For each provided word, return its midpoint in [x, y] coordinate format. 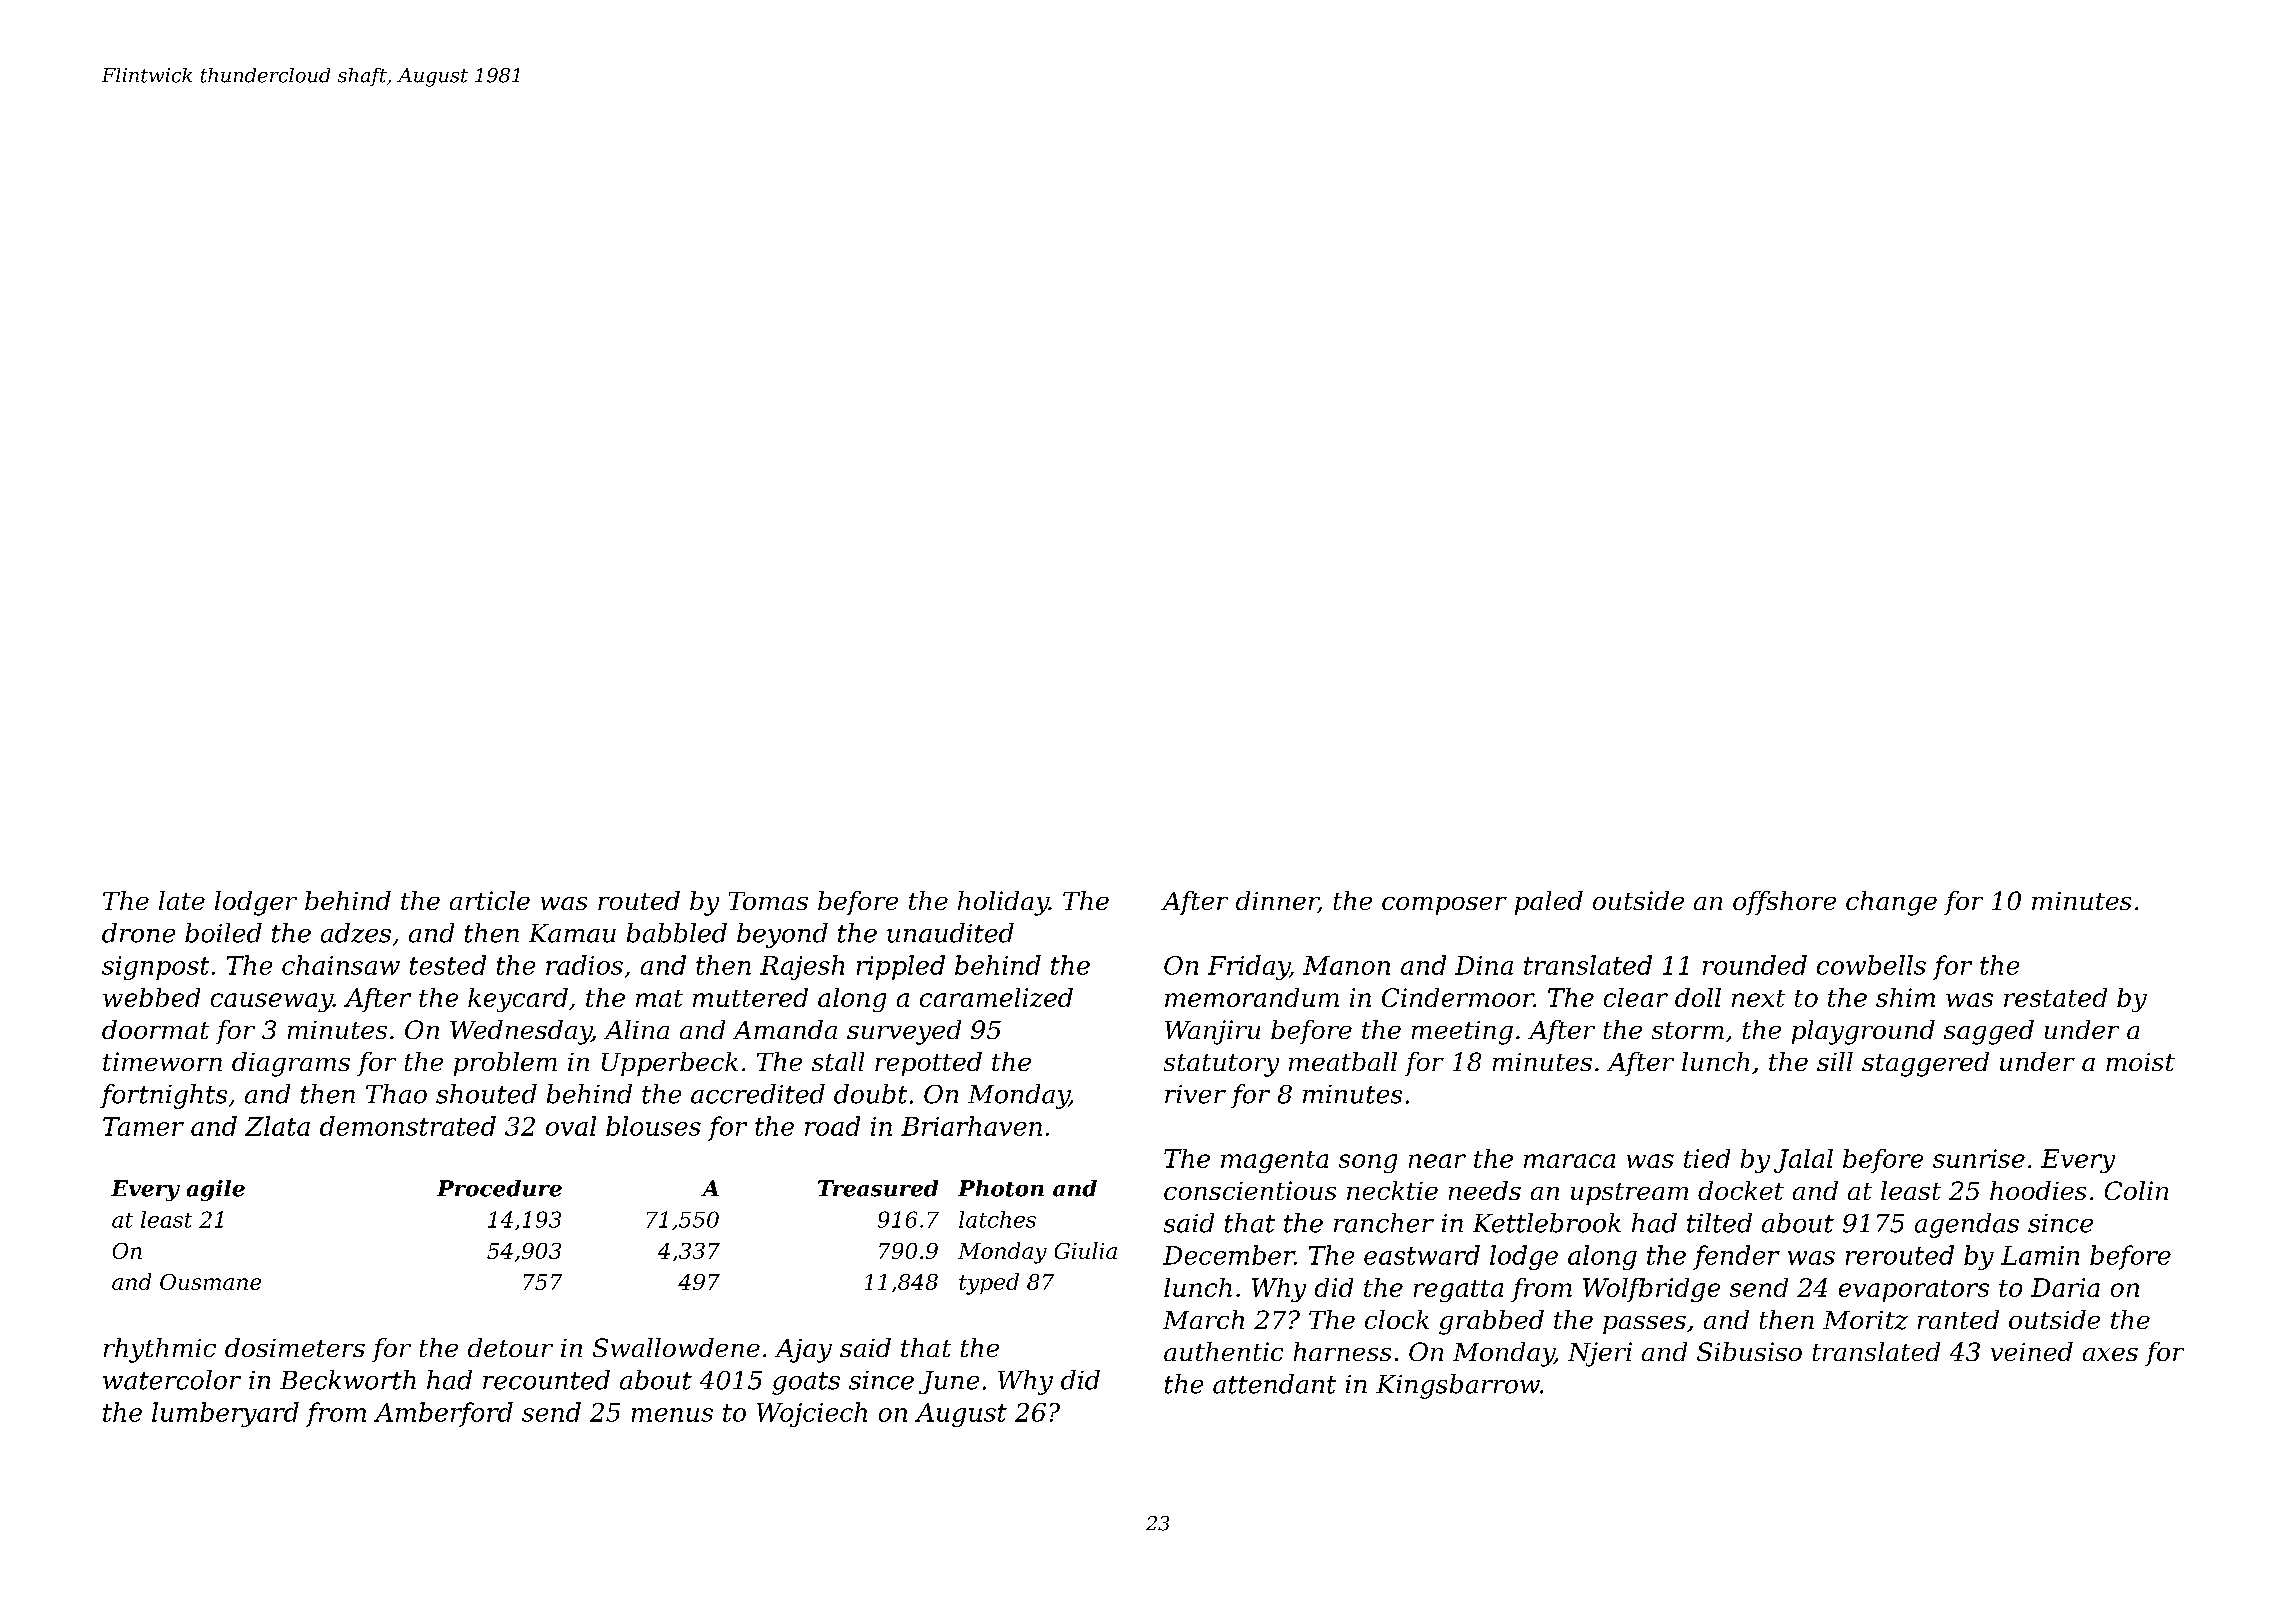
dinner [1277, 902]
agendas [1967, 1225]
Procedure [499, 1188]
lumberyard [225, 1414]
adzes [356, 933]
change [1891, 903]
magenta [1274, 1162]
